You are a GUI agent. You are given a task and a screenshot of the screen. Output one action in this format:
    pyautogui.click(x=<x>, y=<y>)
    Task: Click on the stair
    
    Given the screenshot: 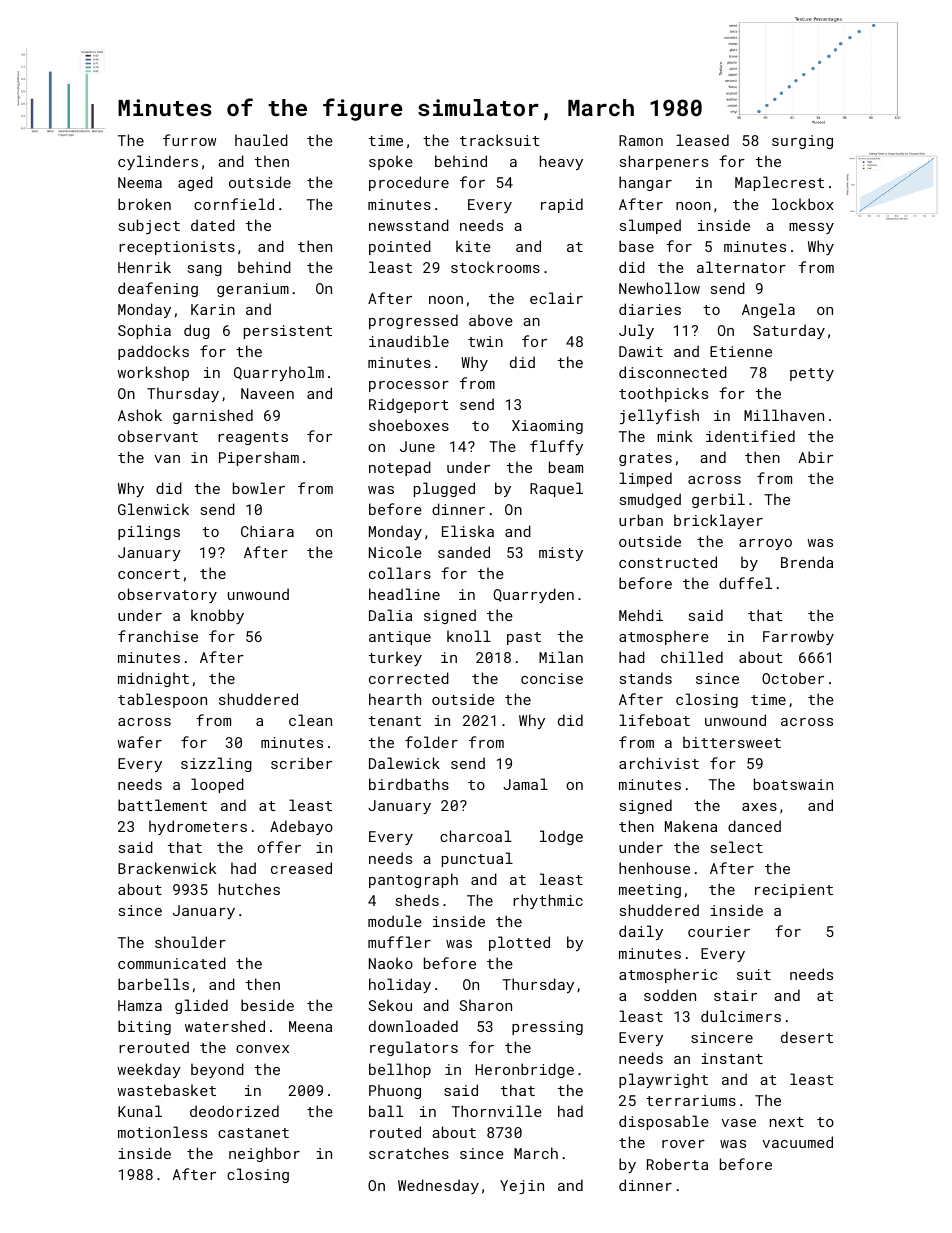 What is the action you would take?
    pyautogui.click(x=735, y=995)
